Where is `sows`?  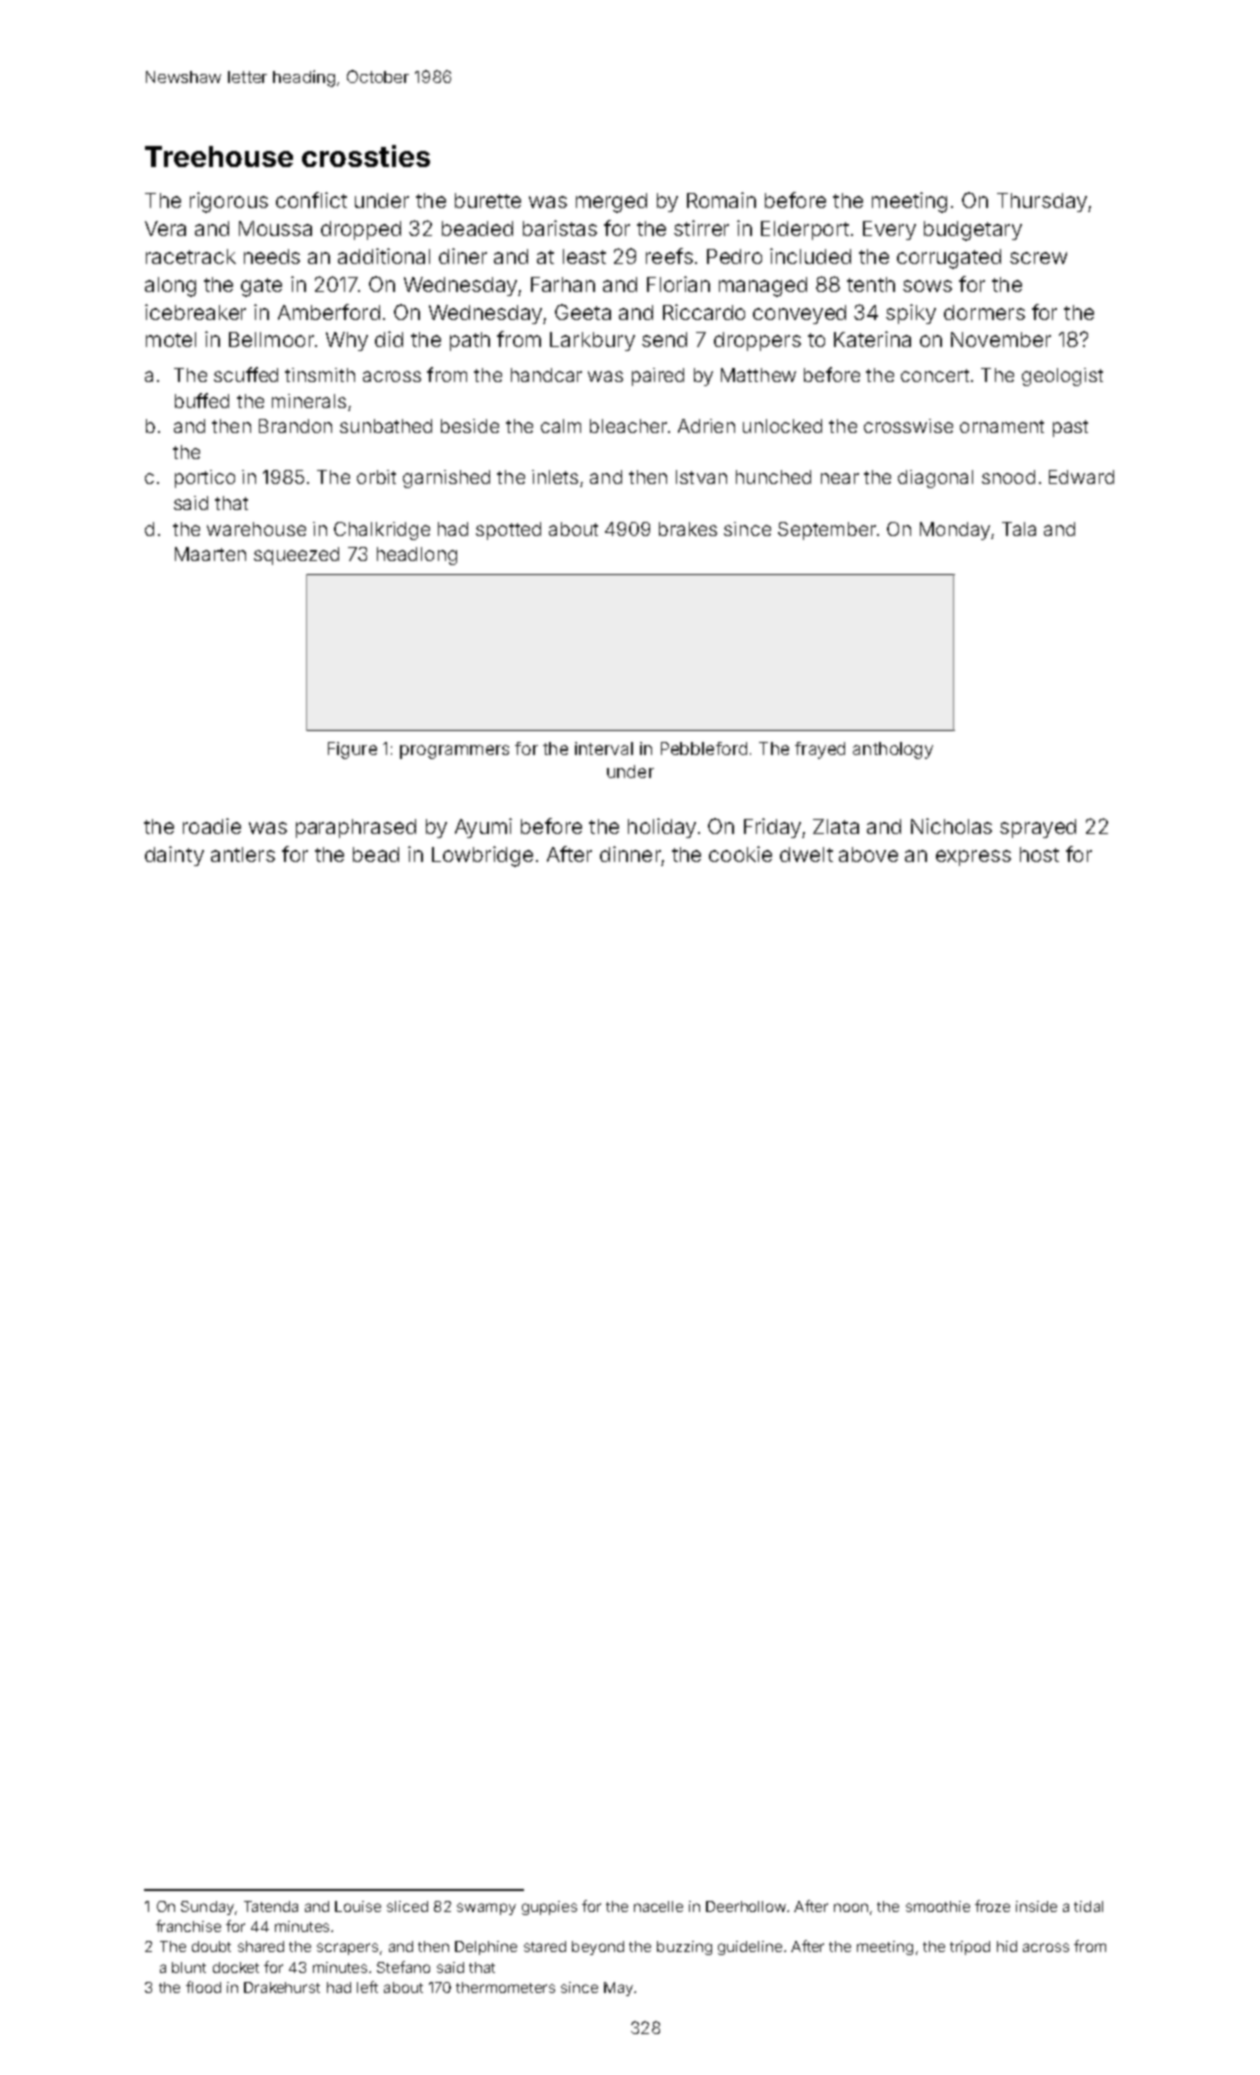
sows is located at coordinates (927, 286).
